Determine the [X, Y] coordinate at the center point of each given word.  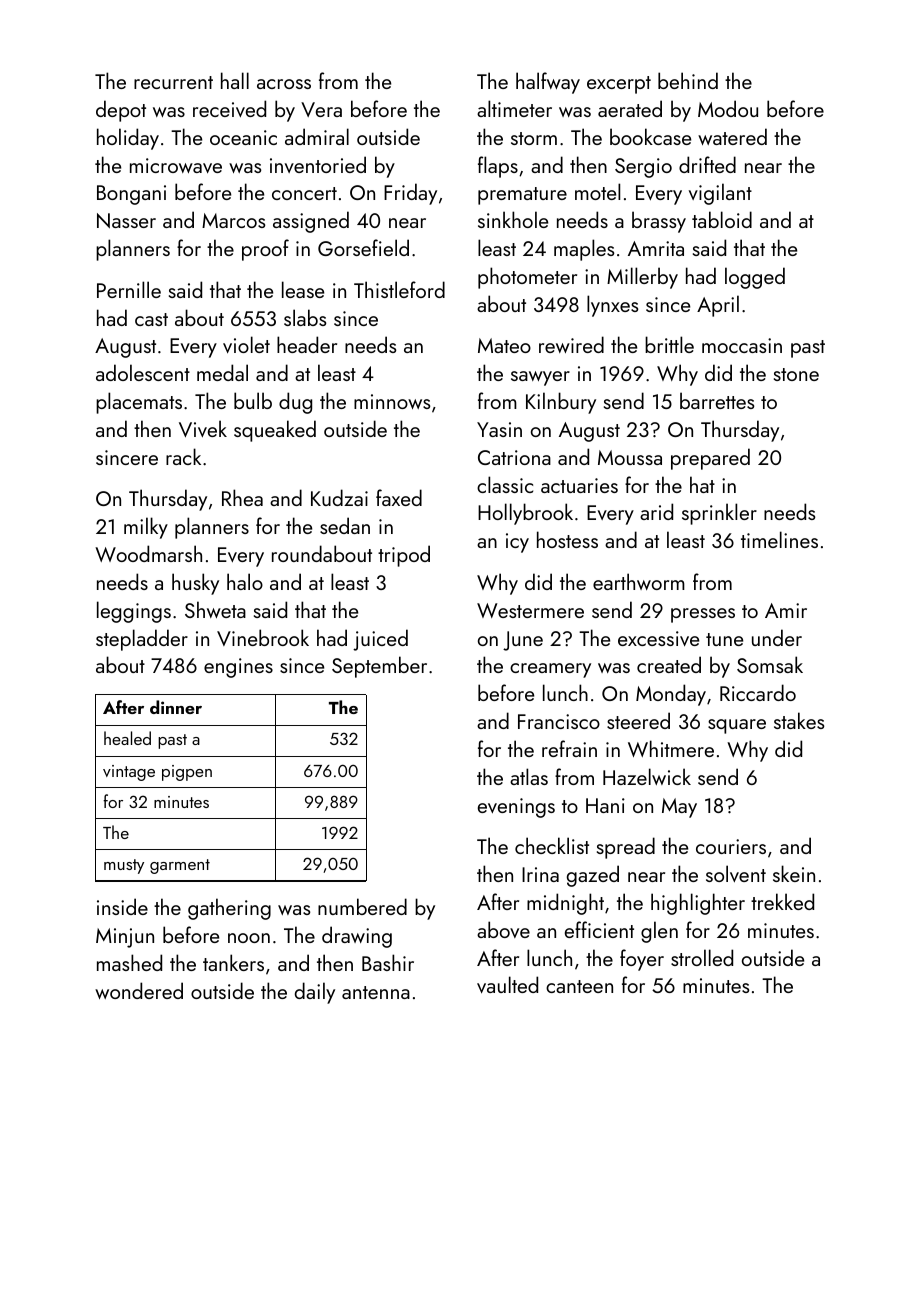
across [284, 84]
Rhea [242, 497]
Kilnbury [561, 403]
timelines [779, 539]
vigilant [720, 194]
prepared [710, 459]
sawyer [540, 378]
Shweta [215, 609]
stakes [799, 720]
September [379, 667]
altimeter [514, 108]
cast [151, 319]
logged [755, 278]
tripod [404, 556]
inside [122, 906]
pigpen [187, 773]
